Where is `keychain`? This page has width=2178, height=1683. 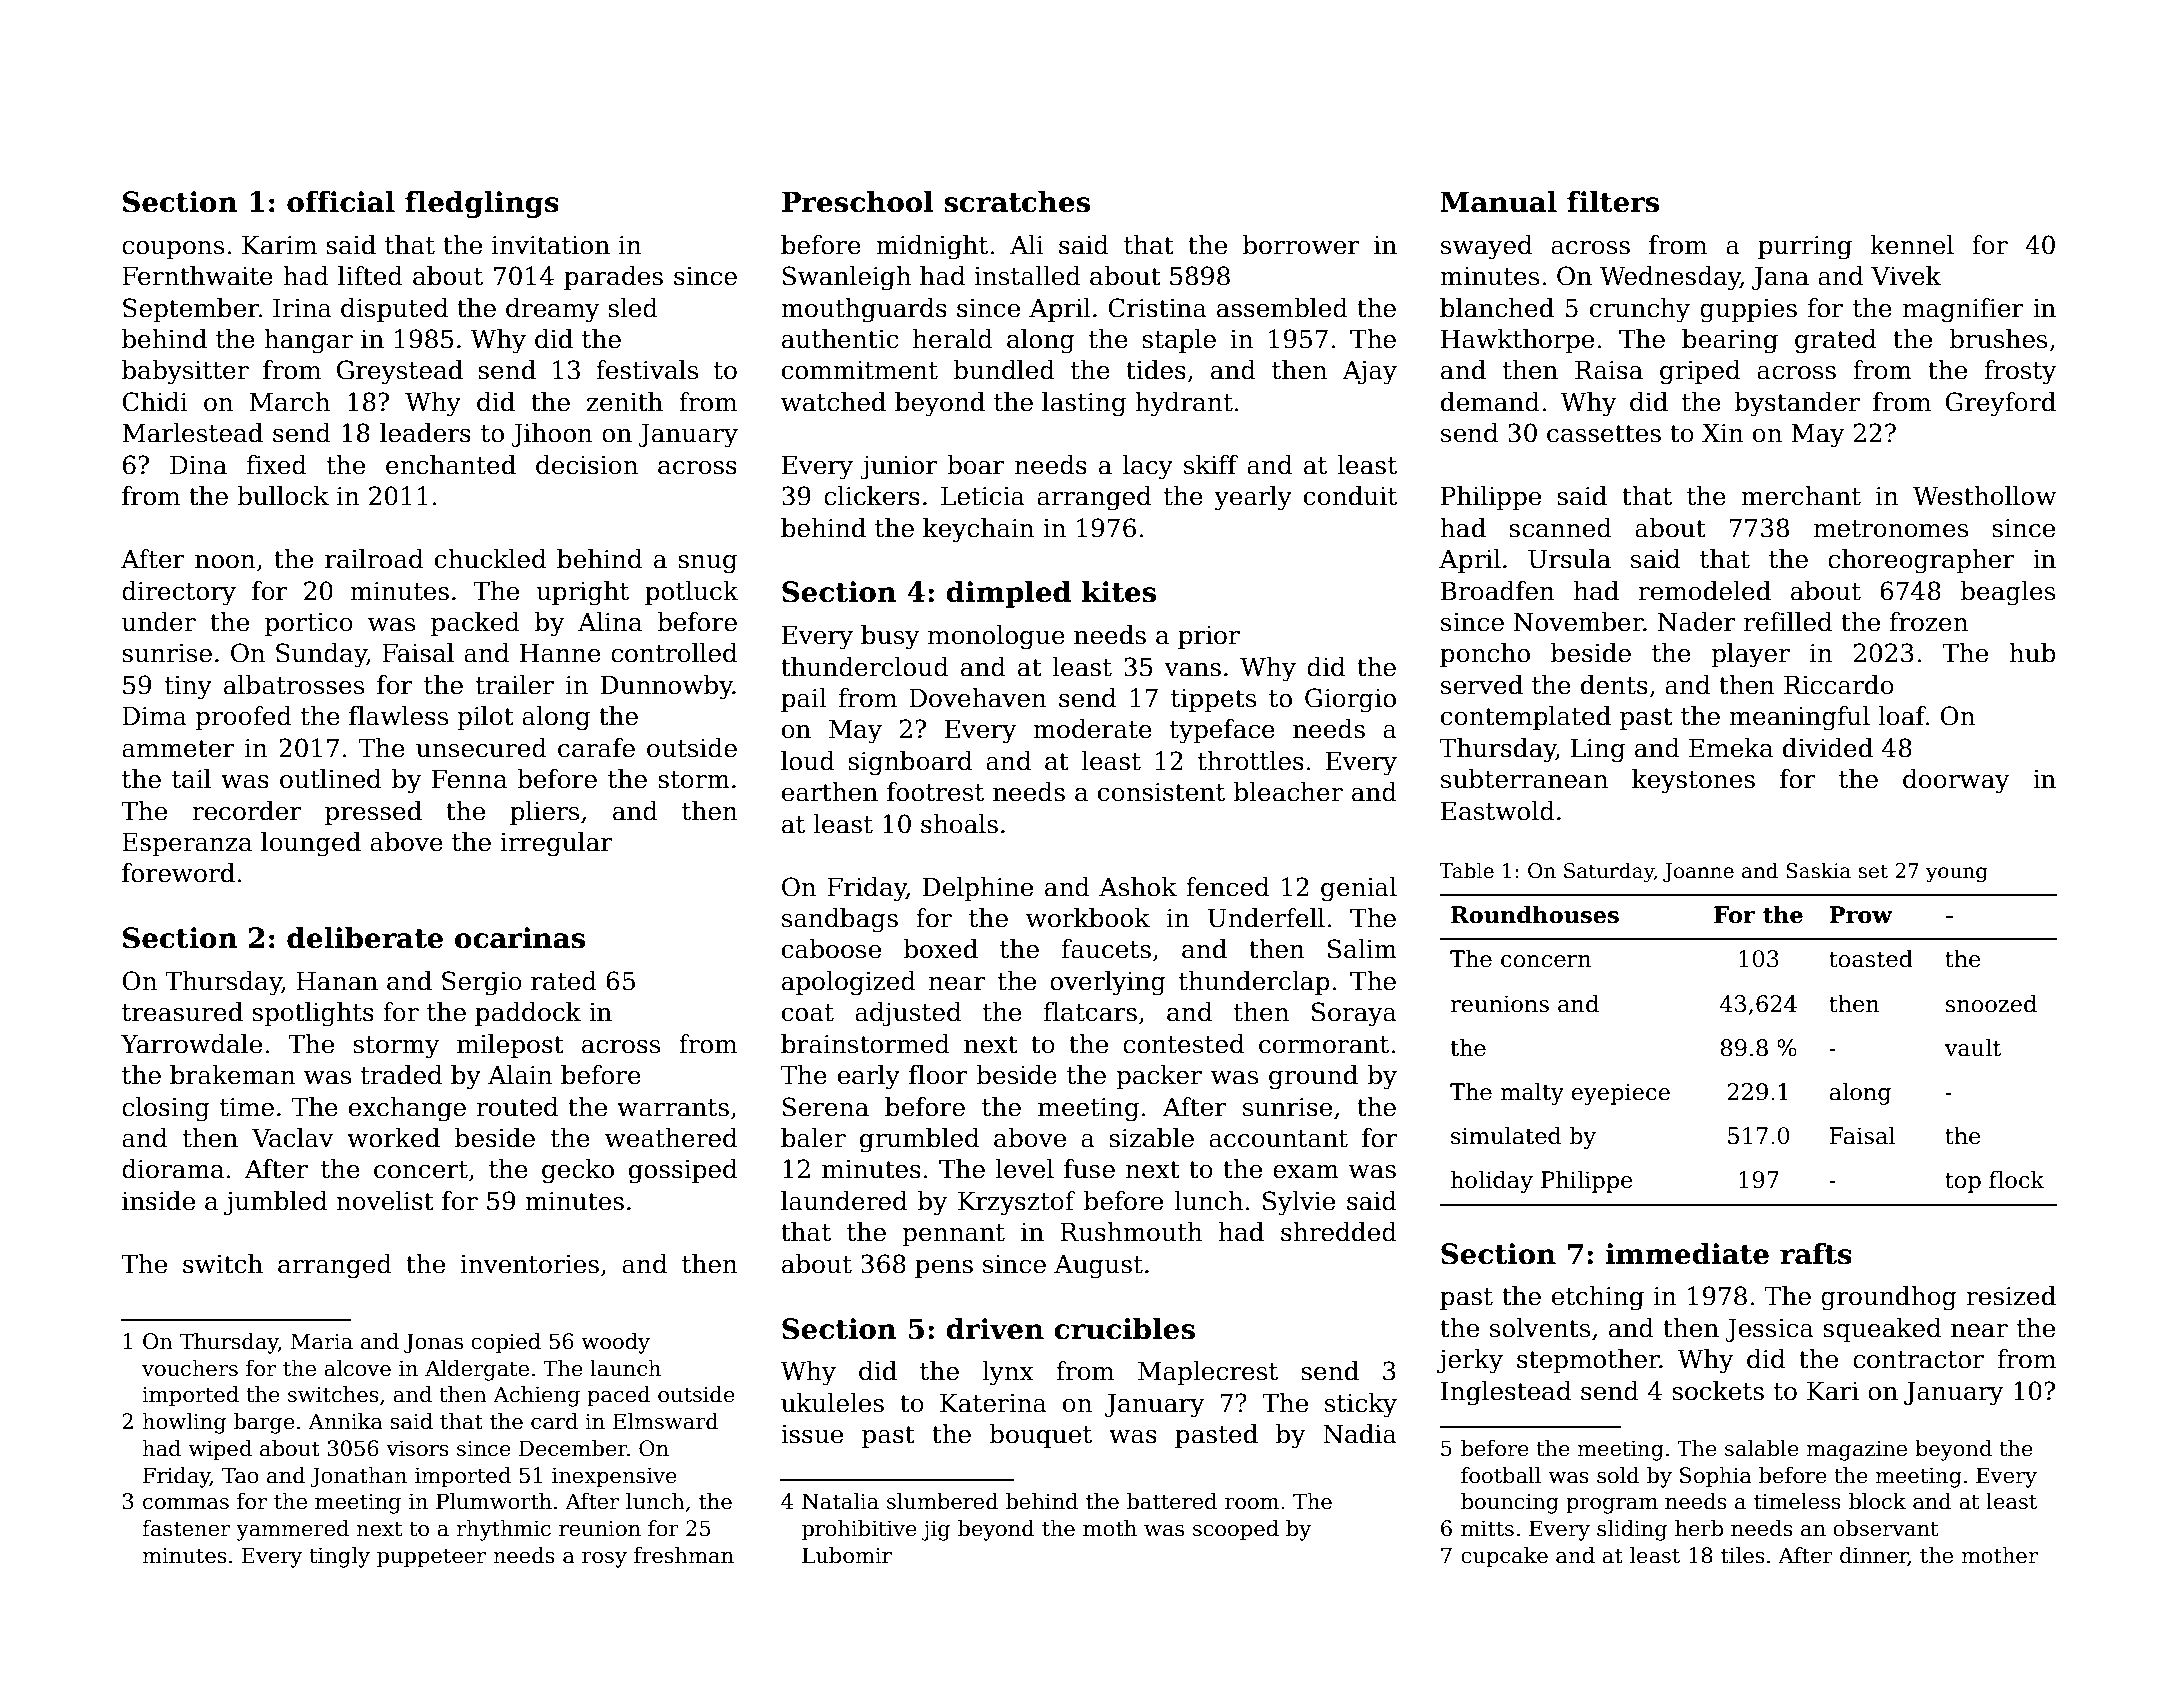 keychain is located at coordinates (978, 530).
